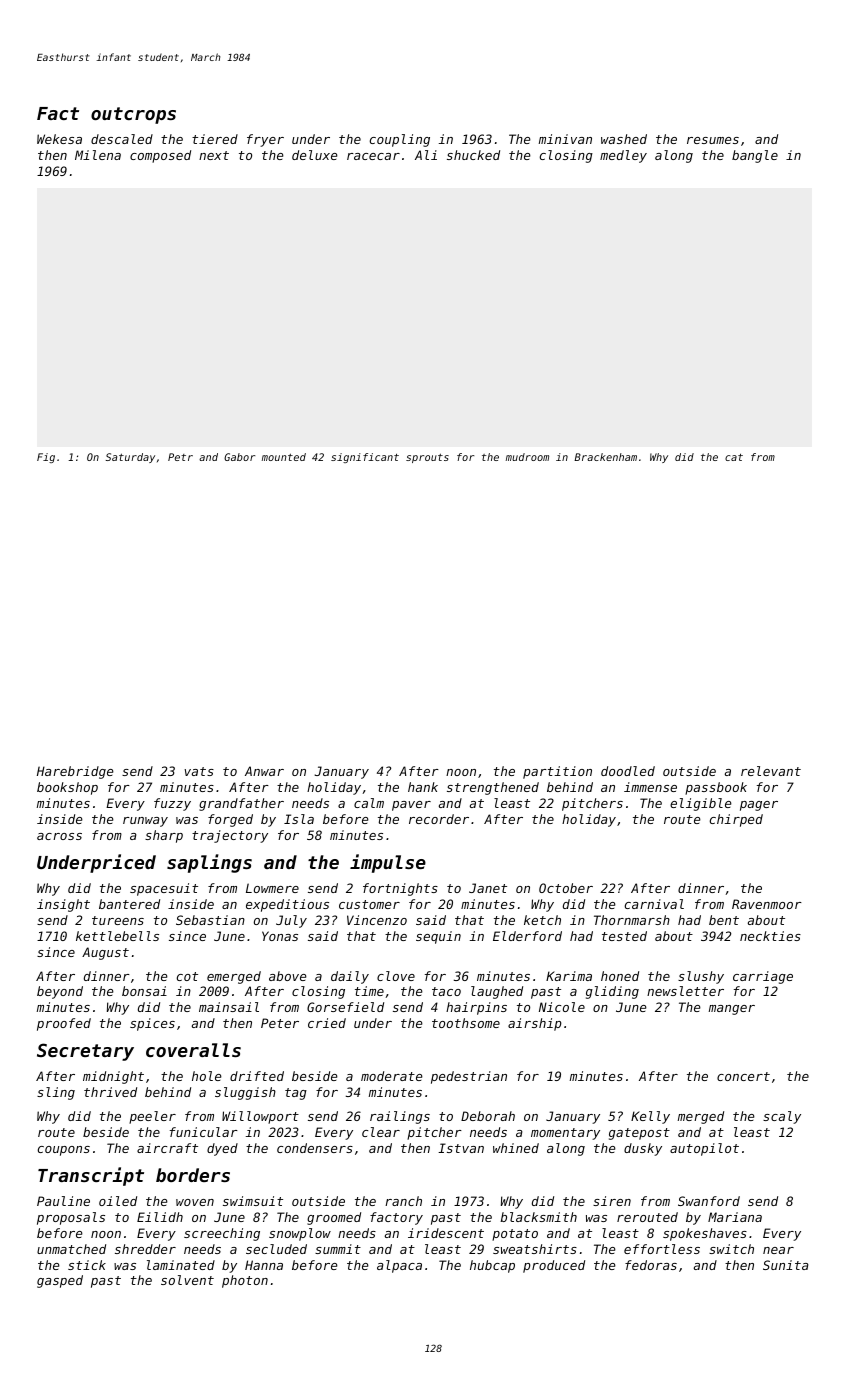  I want to click on coupling, so click(400, 140).
